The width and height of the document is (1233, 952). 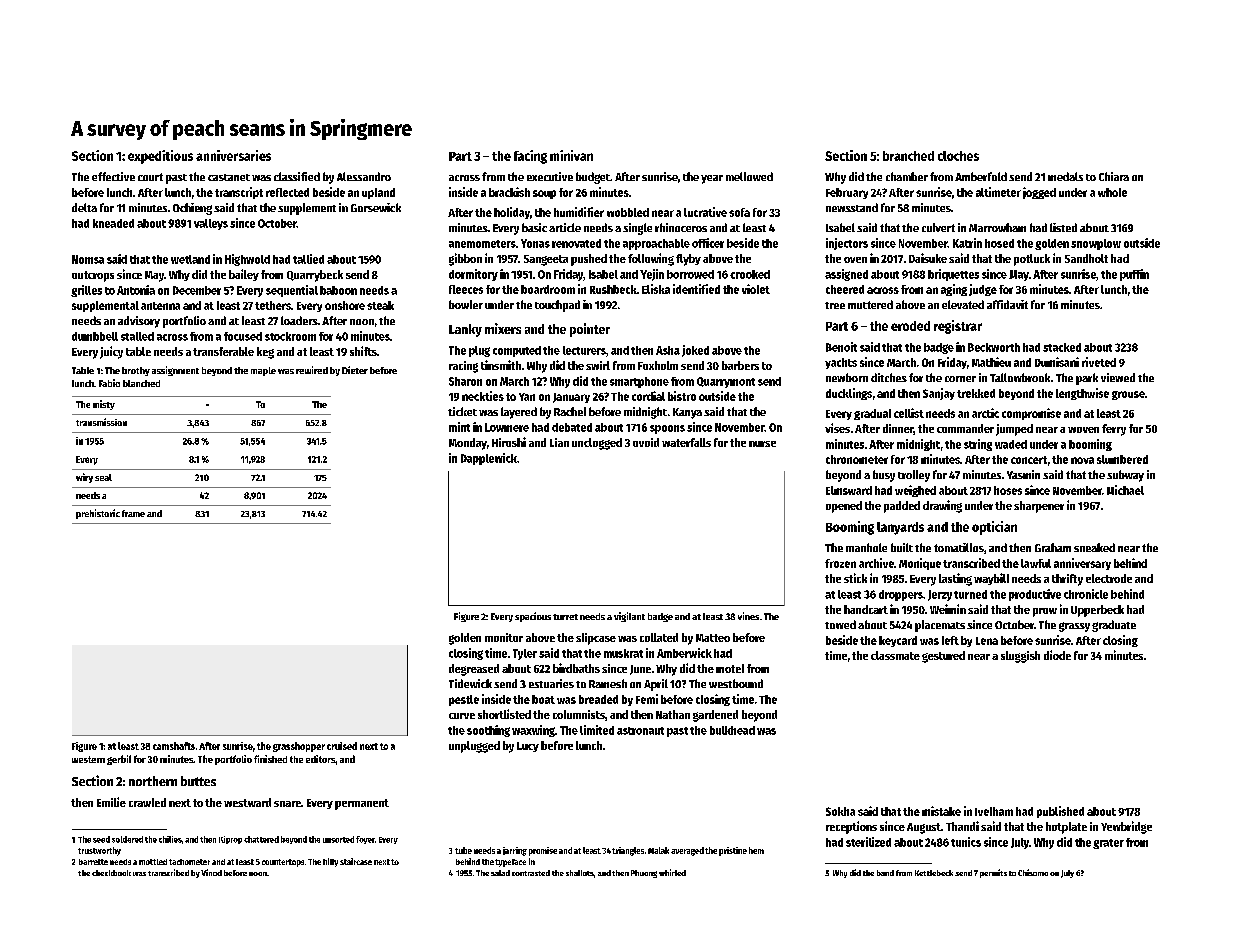 I want to click on trolley, so click(x=914, y=476).
